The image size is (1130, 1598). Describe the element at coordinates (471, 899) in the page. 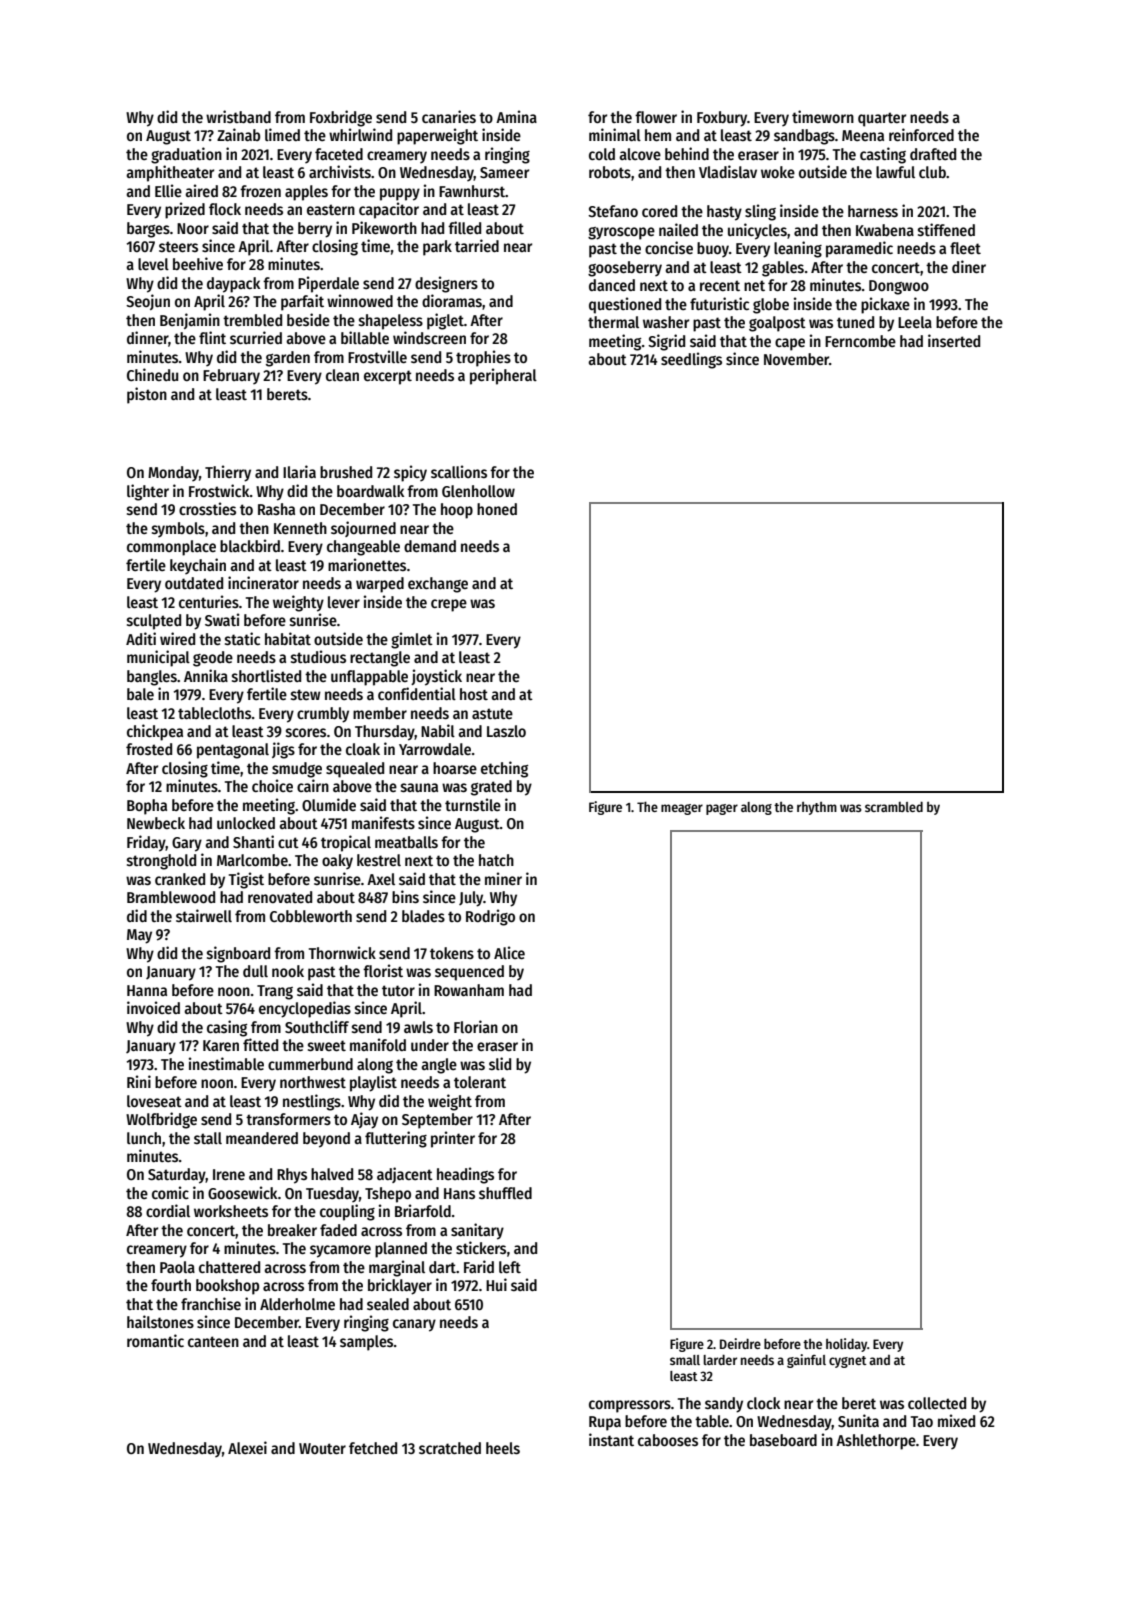

I see `July` at that location.
